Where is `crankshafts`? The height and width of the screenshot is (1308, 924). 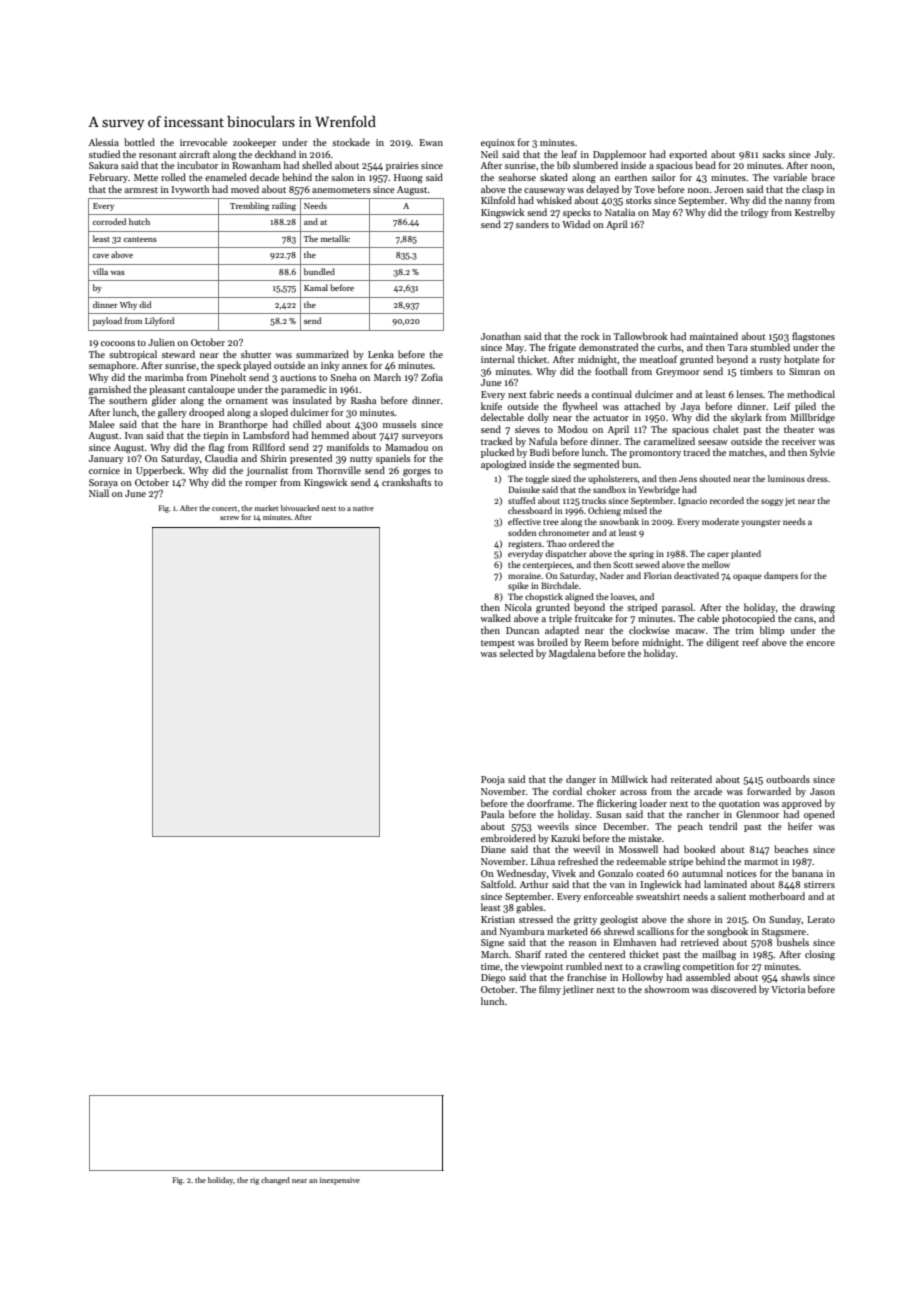
crankshafts is located at coordinates (406, 482).
